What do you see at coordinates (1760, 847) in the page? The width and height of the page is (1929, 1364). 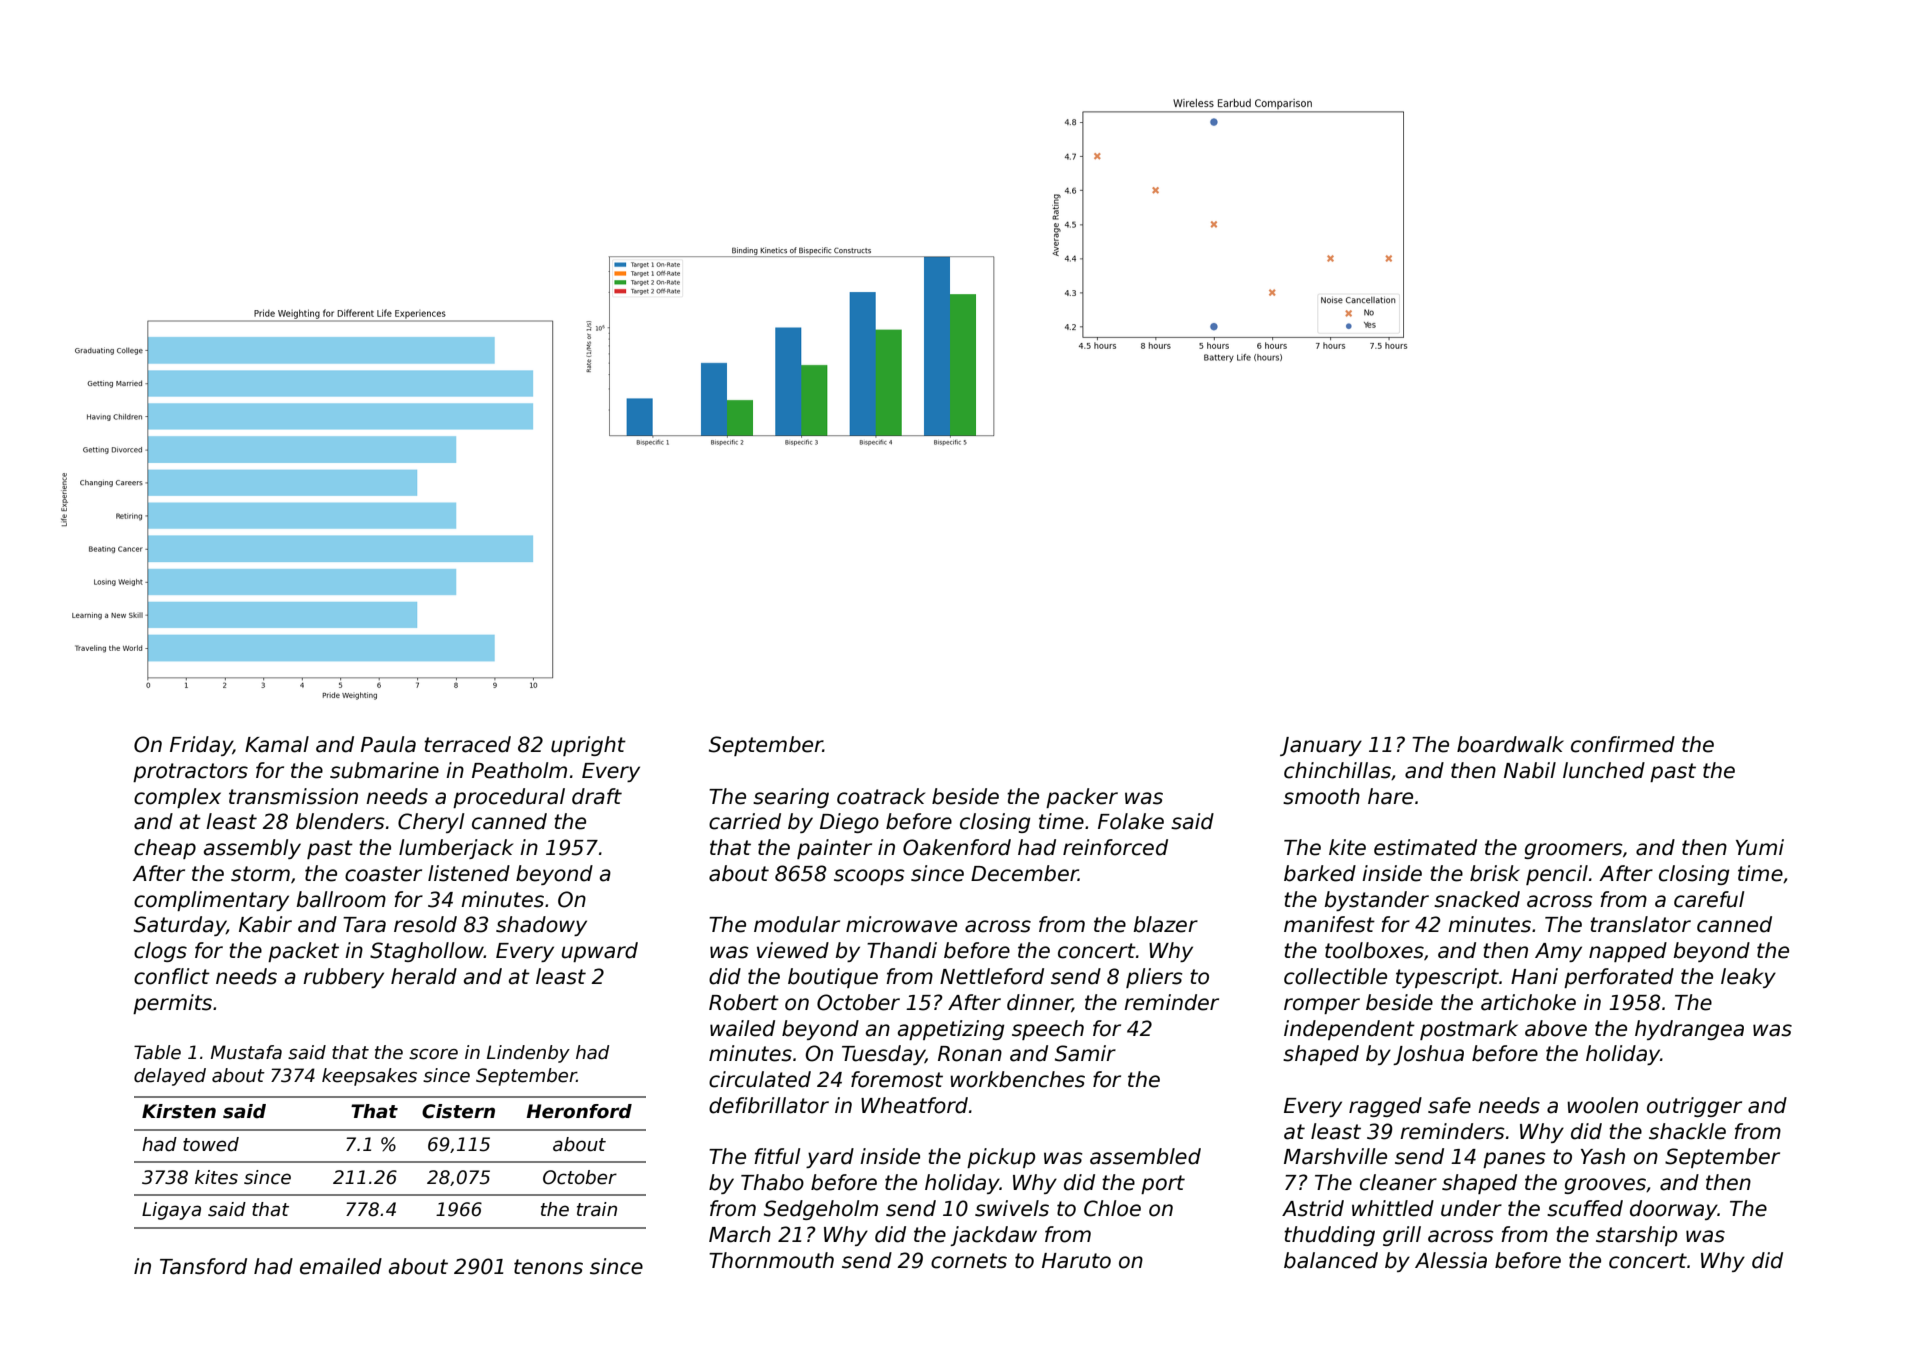 I see `Yumi` at bounding box center [1760, 847].
